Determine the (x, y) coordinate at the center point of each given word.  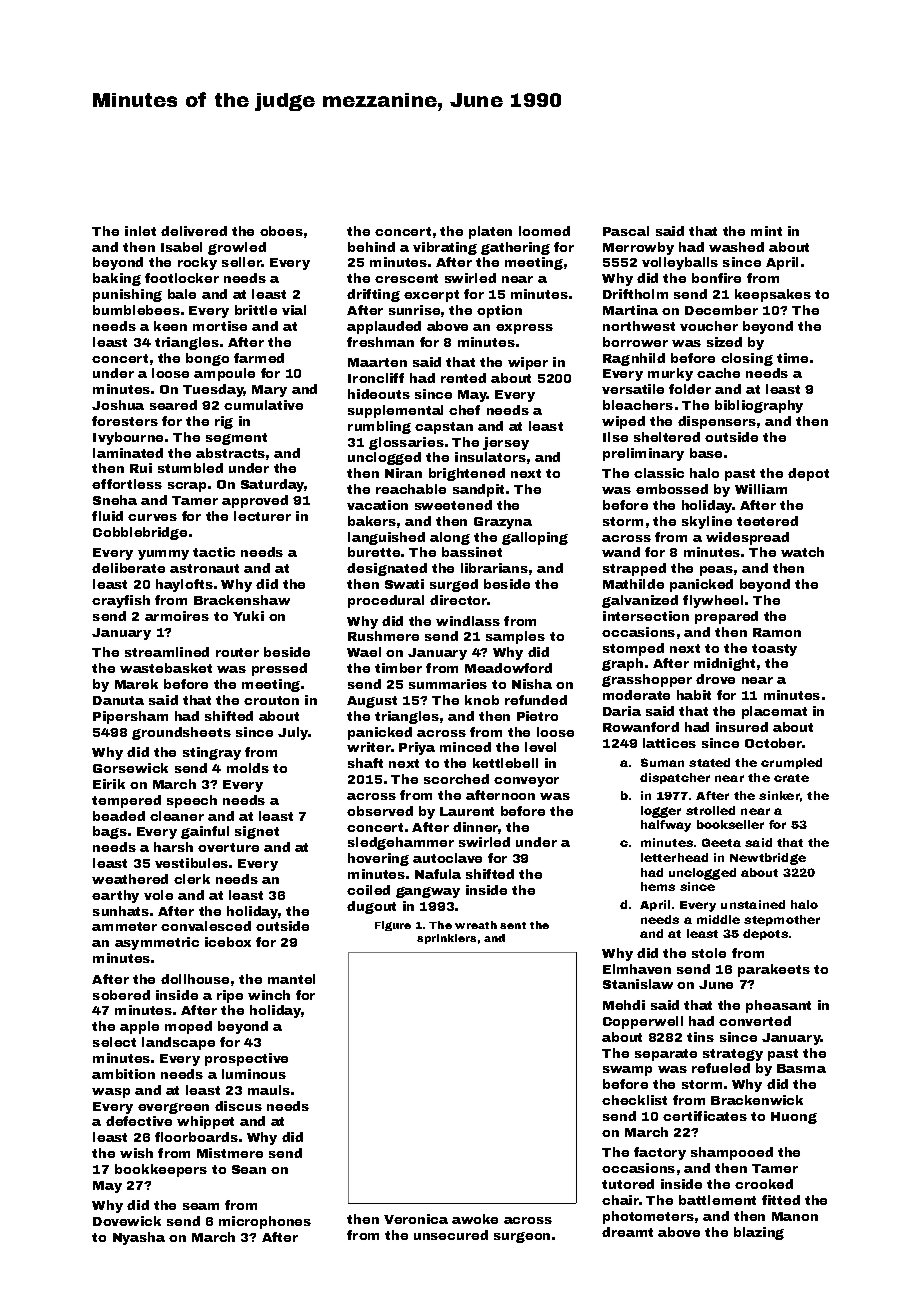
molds (248, 768)
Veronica (416, 1219)
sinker (779, 795)
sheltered (667, 437)
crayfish (121, 601)
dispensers (717, 422)
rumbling (379, 427)
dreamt (627, 1232)
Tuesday (213, 390)
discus (238, 1106)
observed (380, 811)
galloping (535, 538)
